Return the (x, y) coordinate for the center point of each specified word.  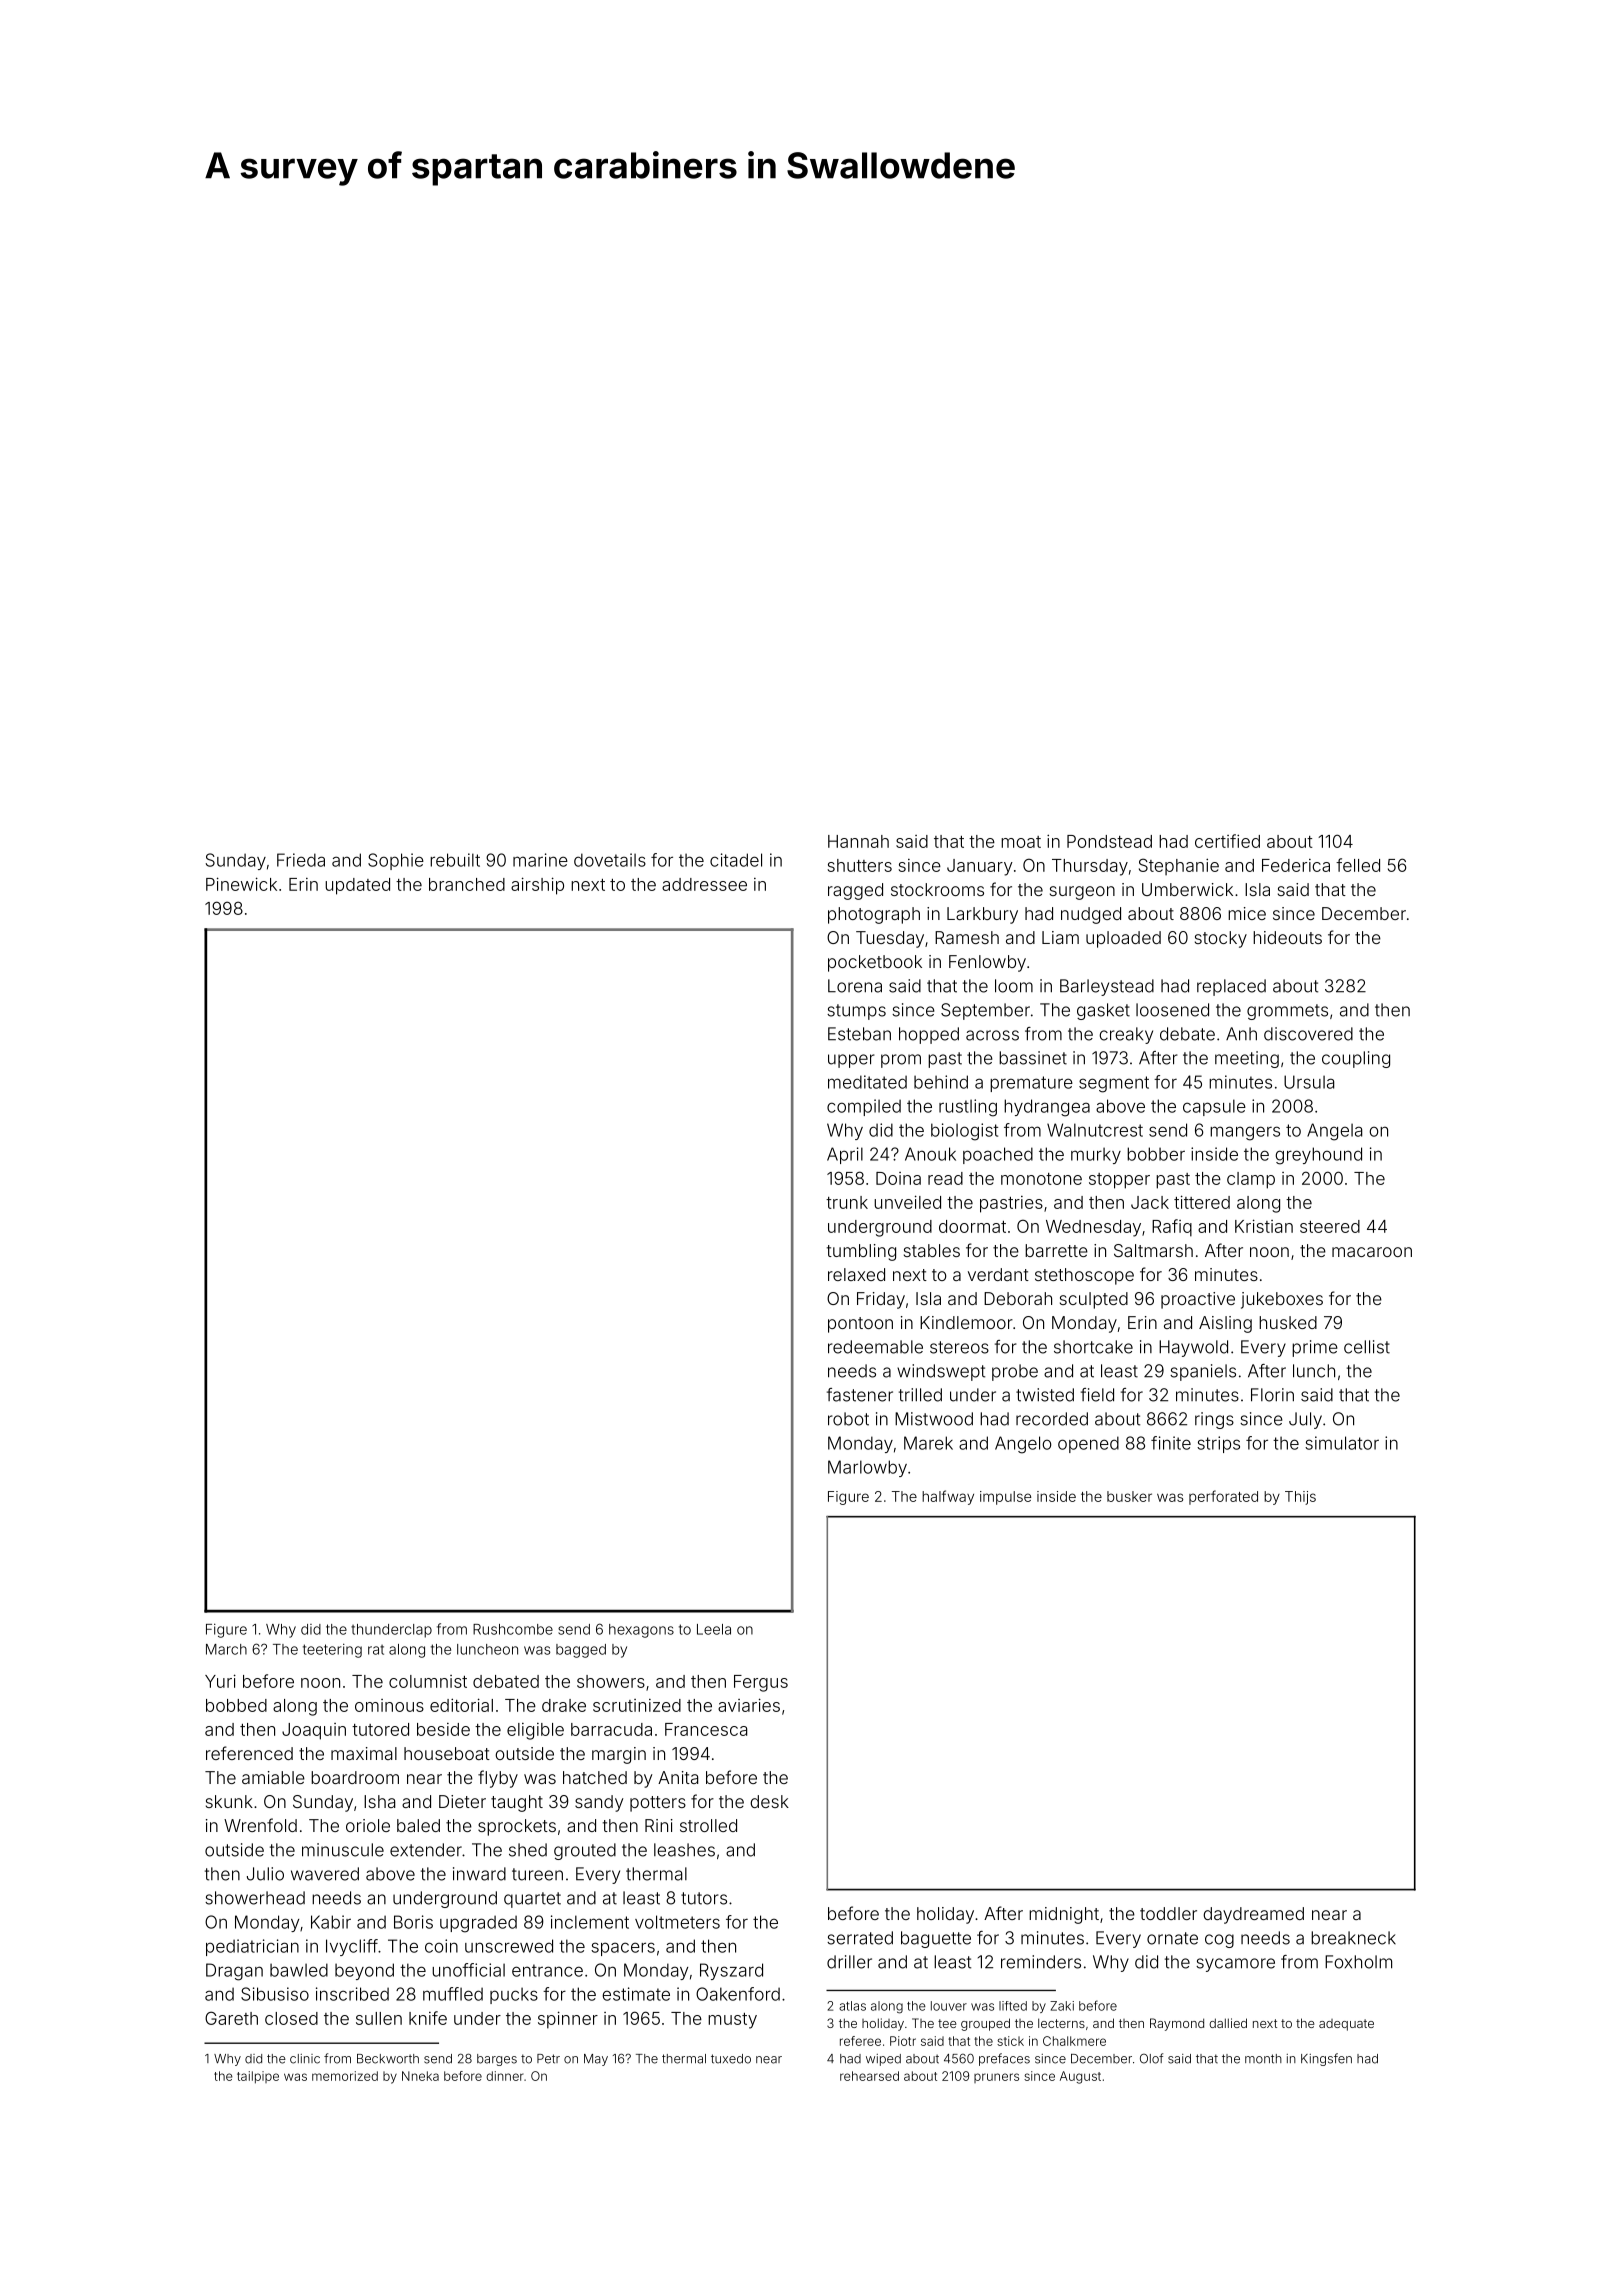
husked (1288, 1322)
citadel (736, 860)
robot (848, 1419)
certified (1227, 841)
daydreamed (1253, 1915)
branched (467, 884)
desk (769, 1801)
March (226, 1649)
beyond (364, 1971)
